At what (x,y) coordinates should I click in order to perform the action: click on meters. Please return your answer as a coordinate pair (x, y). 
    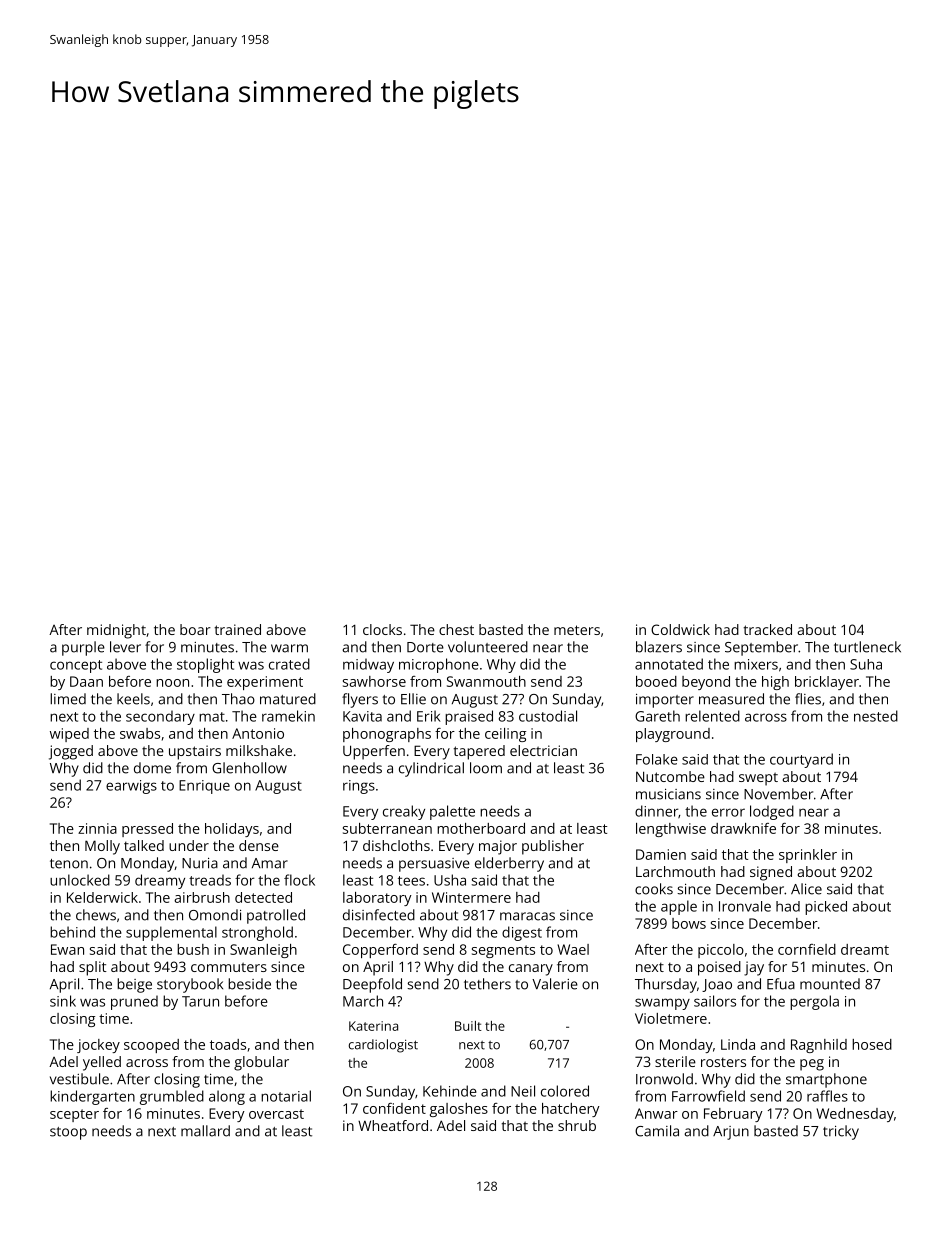
    Looking at the image, I should click on (577, 630).
